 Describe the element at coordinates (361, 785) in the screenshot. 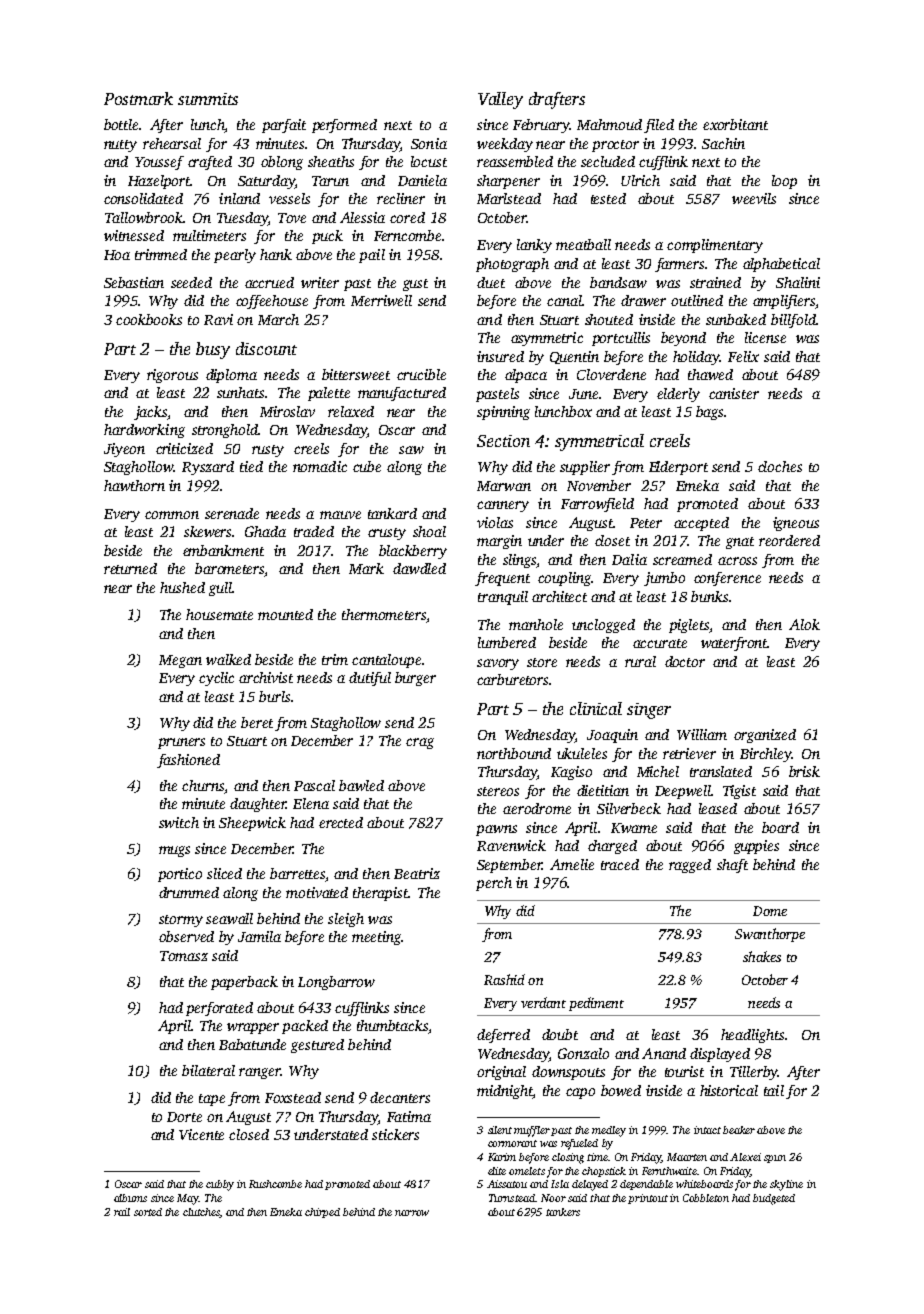

I see `bawled` at that location.
